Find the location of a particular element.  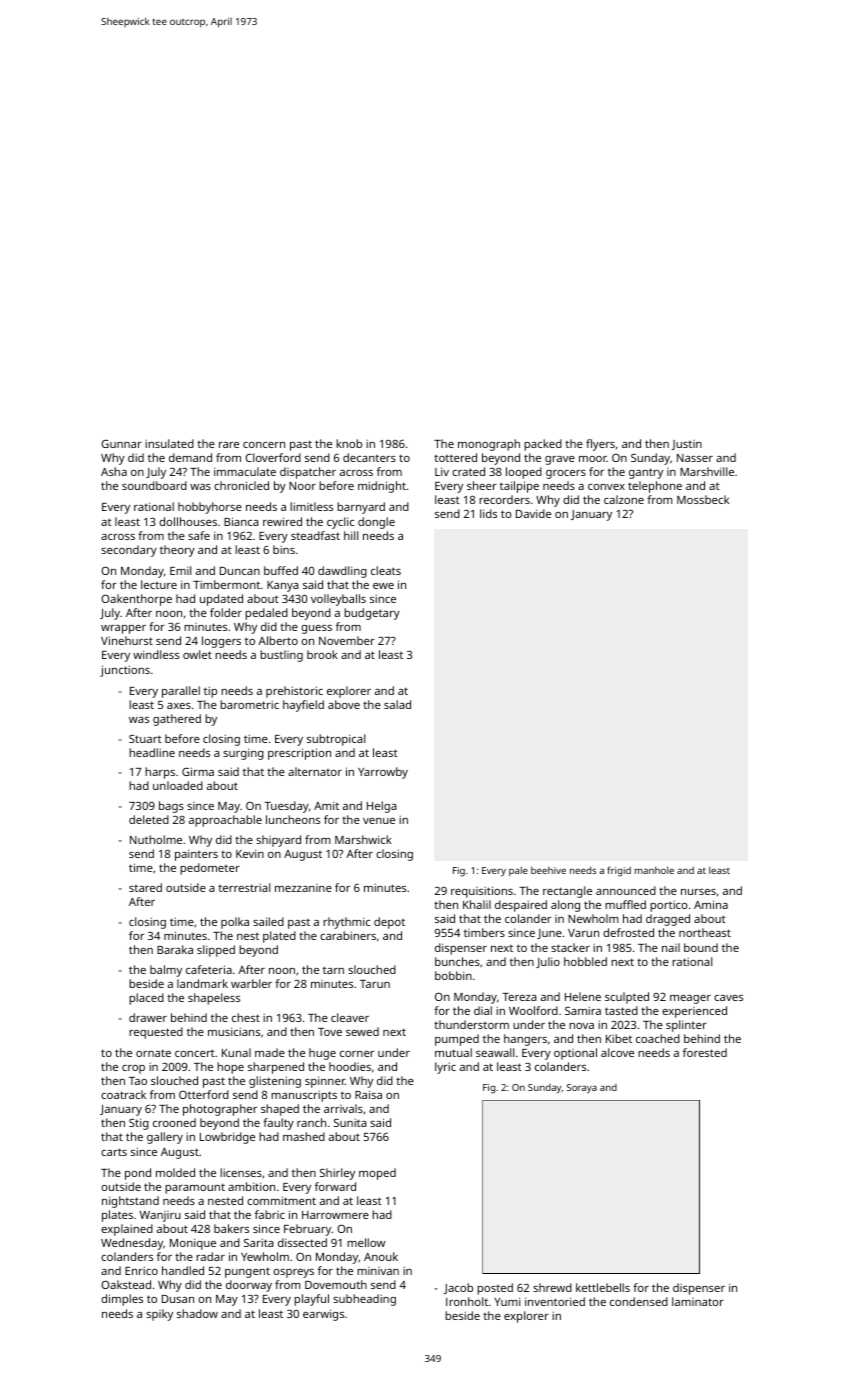

gallery is located at coordinates (165, 1138).
